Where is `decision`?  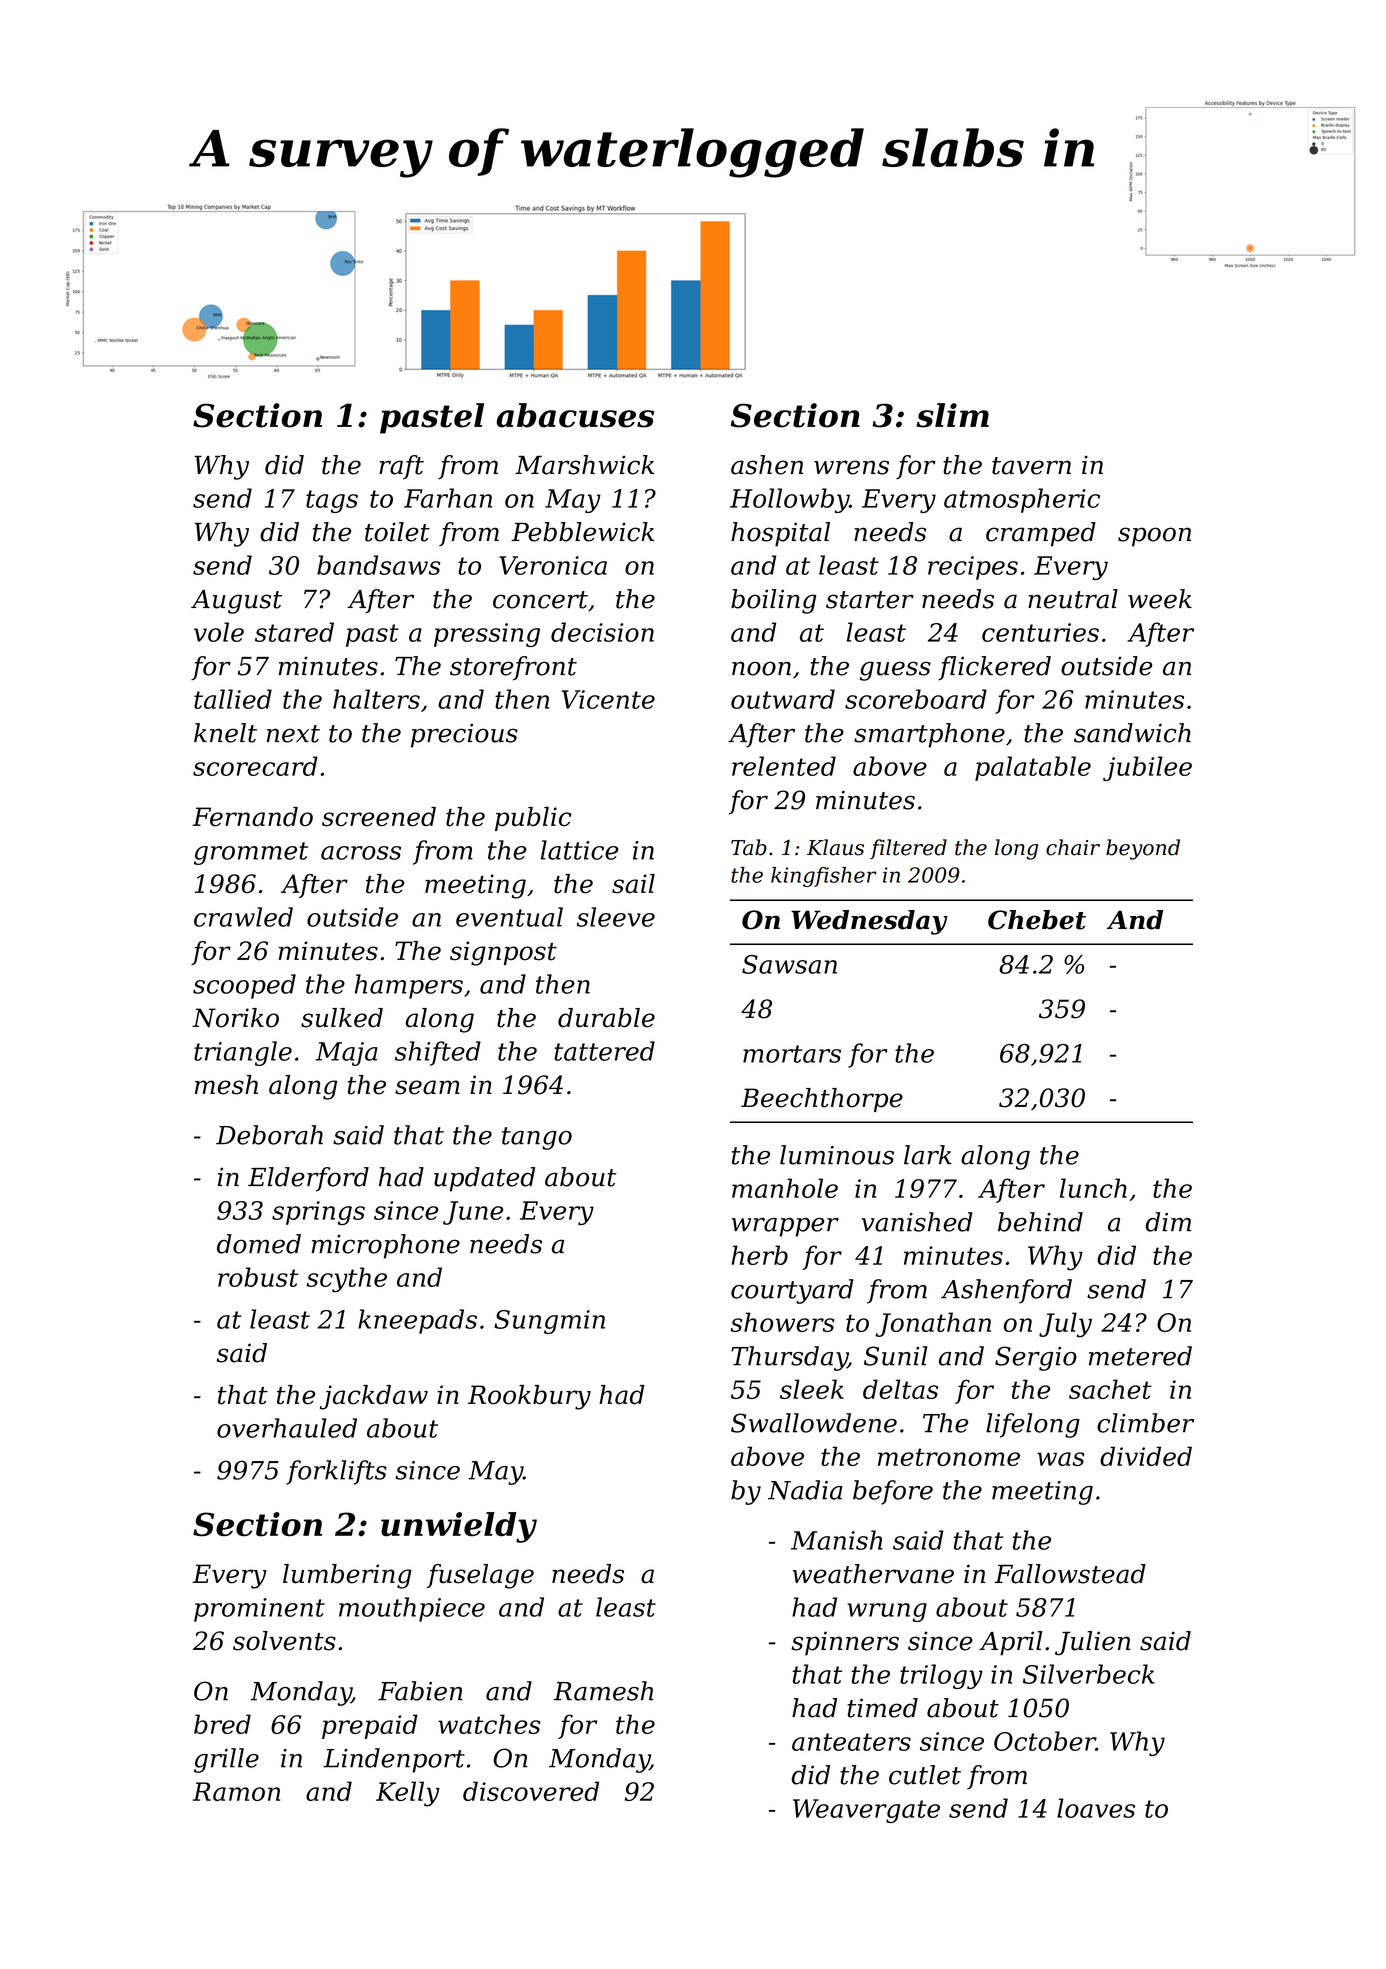 decision is located at coordinates (602, 632).
